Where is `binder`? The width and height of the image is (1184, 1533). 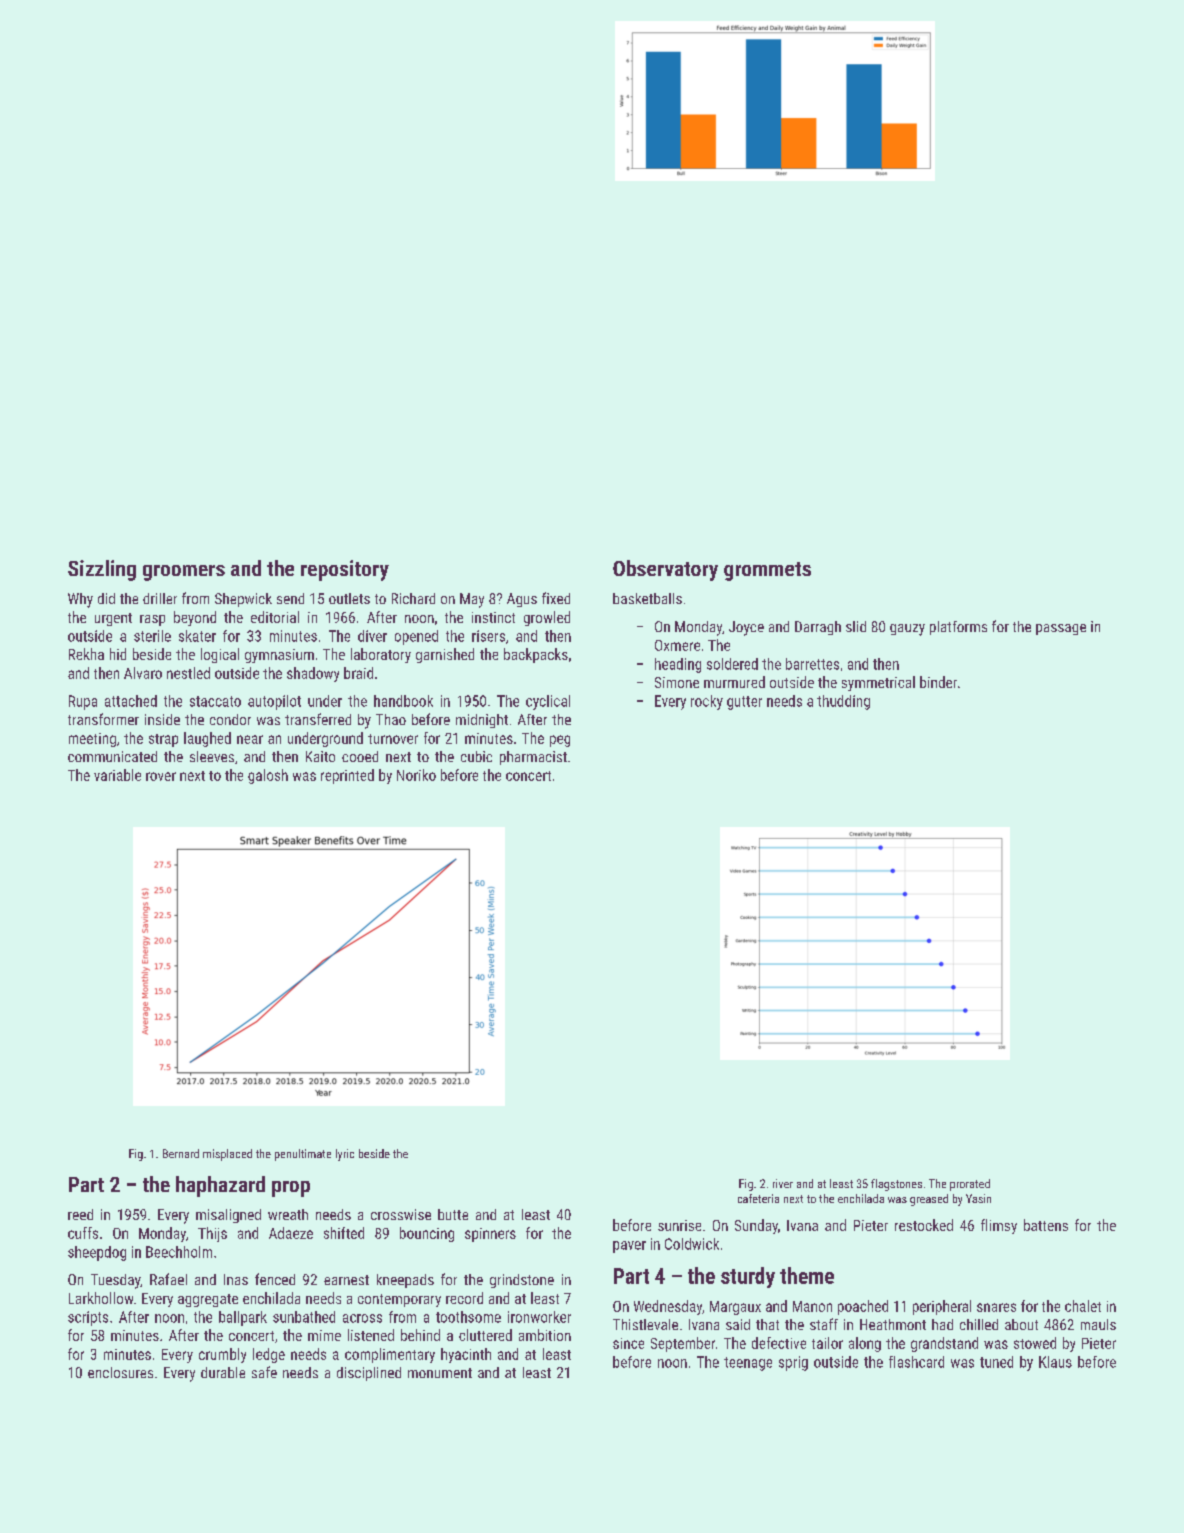 binder is located at coordinates (938, 682).
